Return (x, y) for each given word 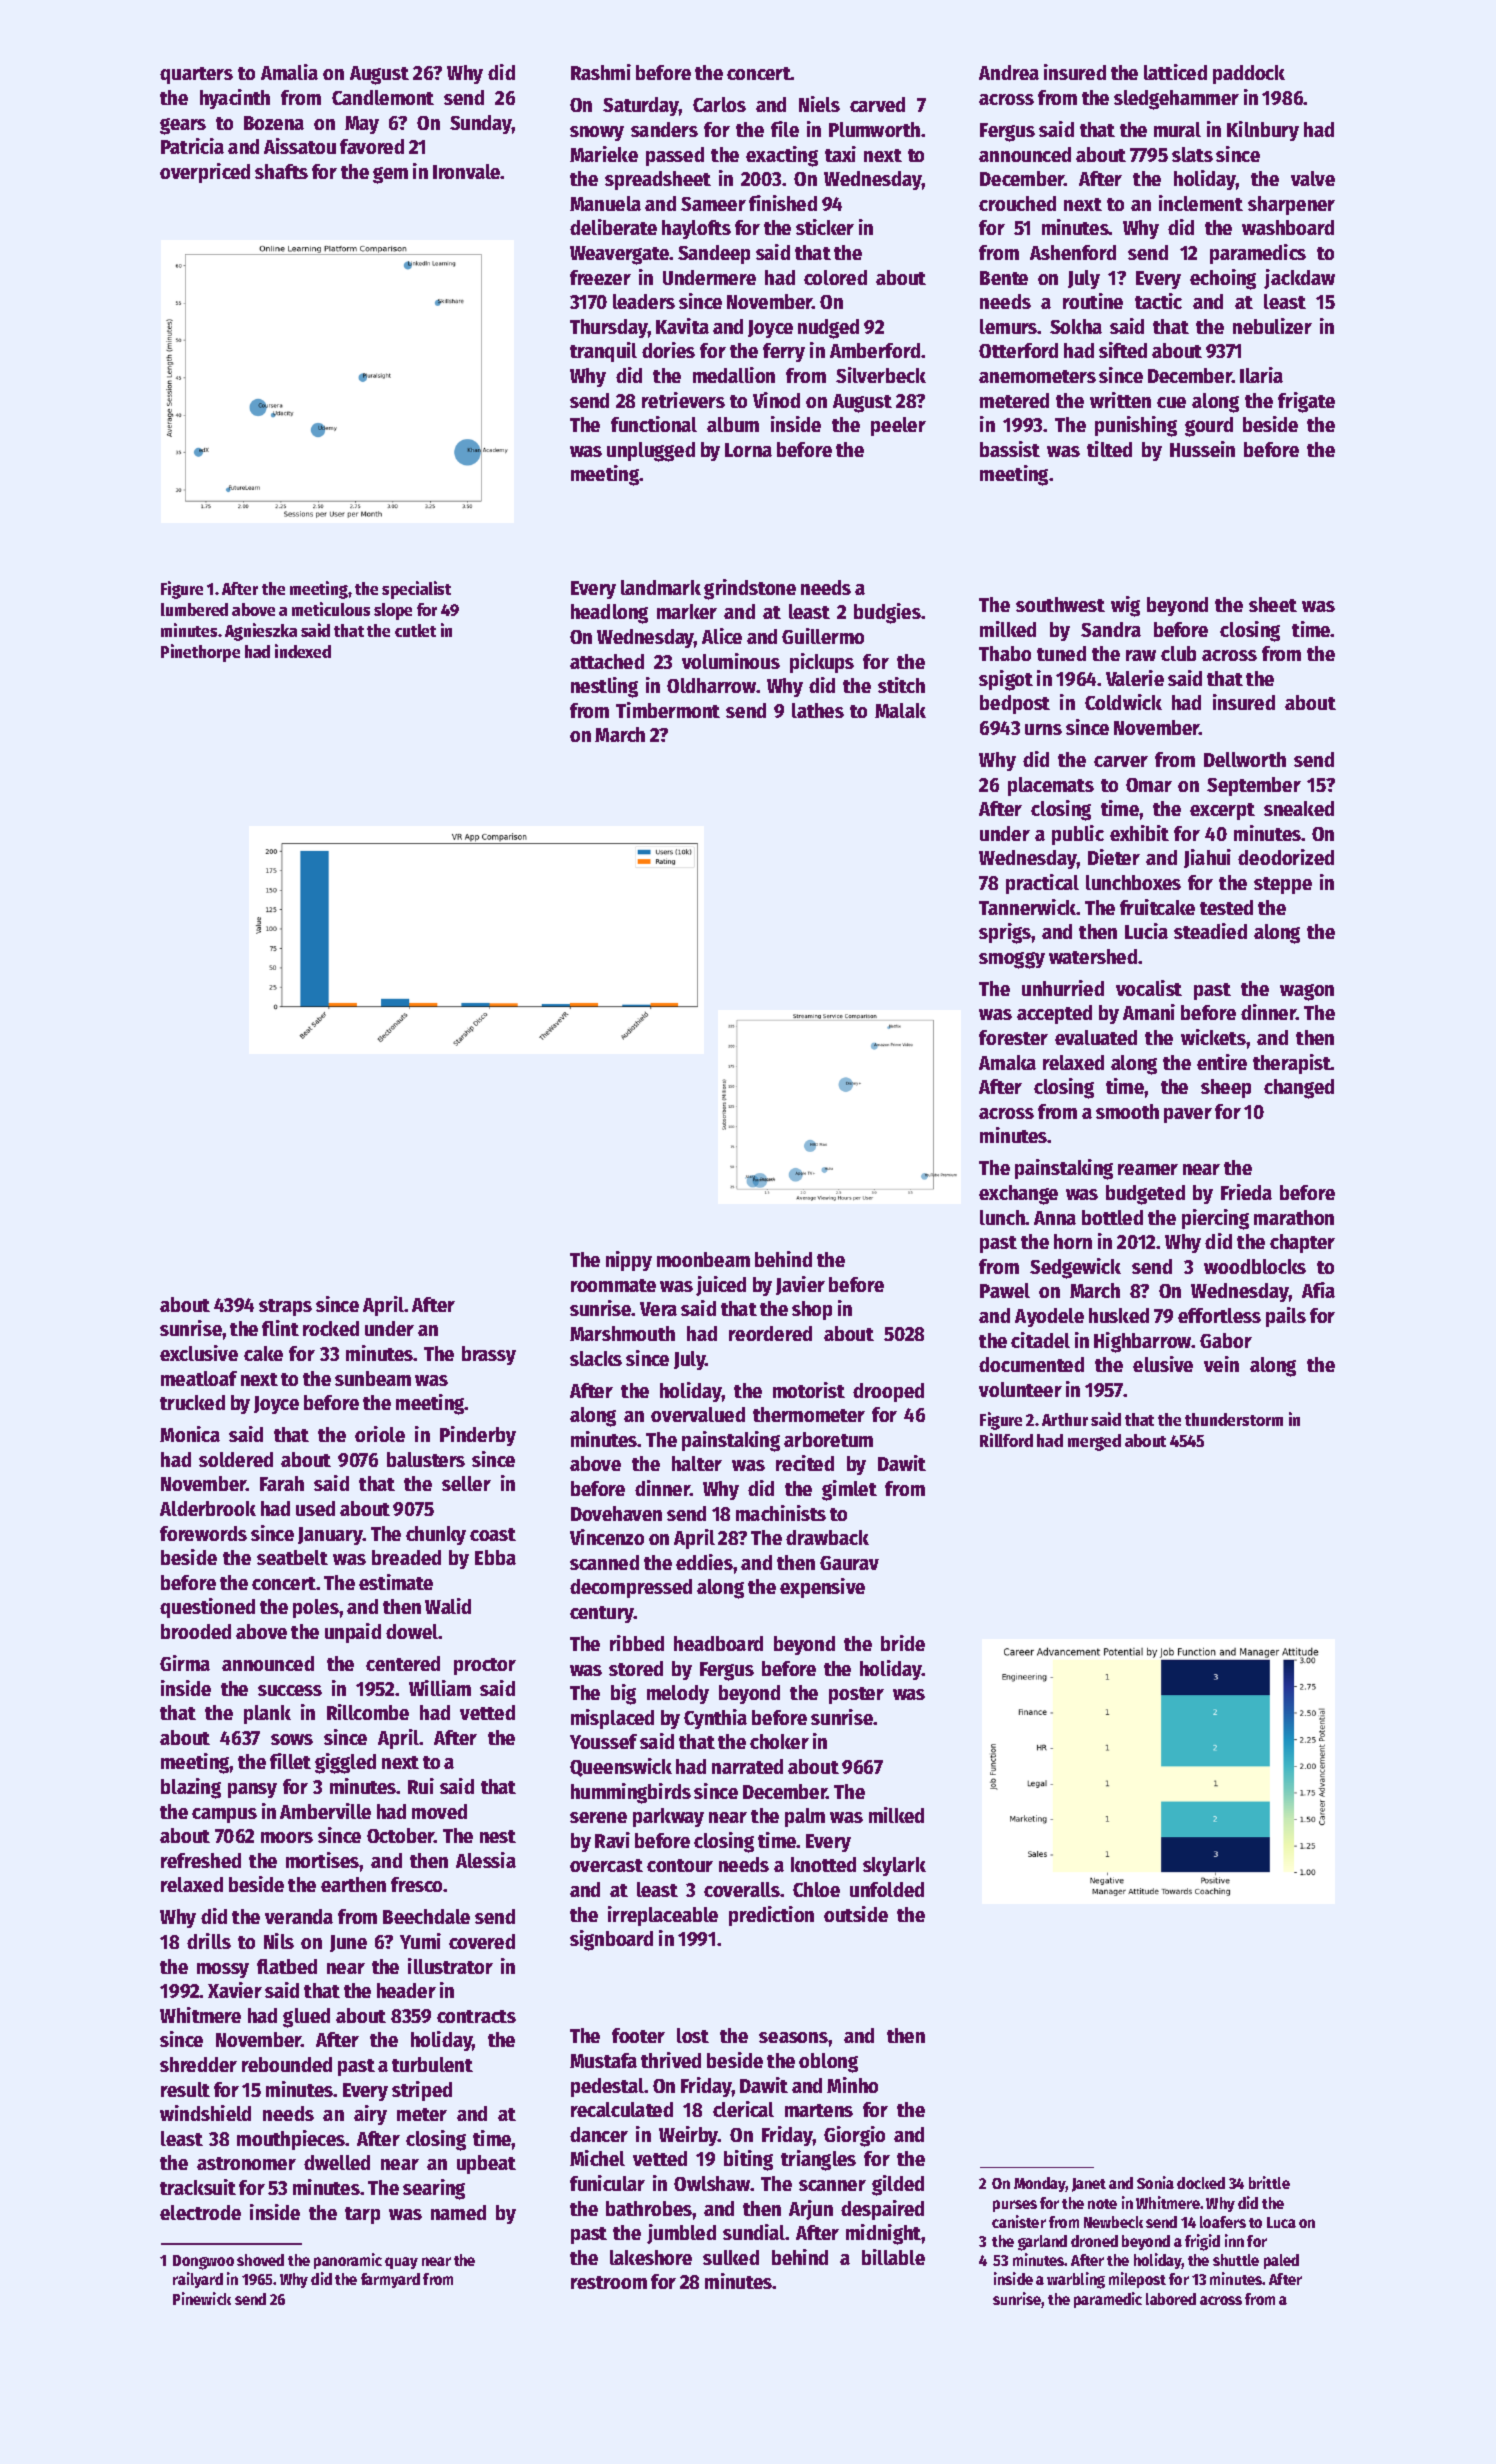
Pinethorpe (200, 653)
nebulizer (1272, 326)
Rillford (1006, 1440)
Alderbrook (208, 1508)
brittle (1269, 2182)
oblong (828, 2063)
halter (697, 1463)
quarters (196, 75)
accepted (1054, 1014)
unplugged (651, 452)
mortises (323, 1860)
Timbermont (668, 710)
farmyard (390, 2280)
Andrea (1009, 72)
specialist (416, 590)
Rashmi (601, 72)
